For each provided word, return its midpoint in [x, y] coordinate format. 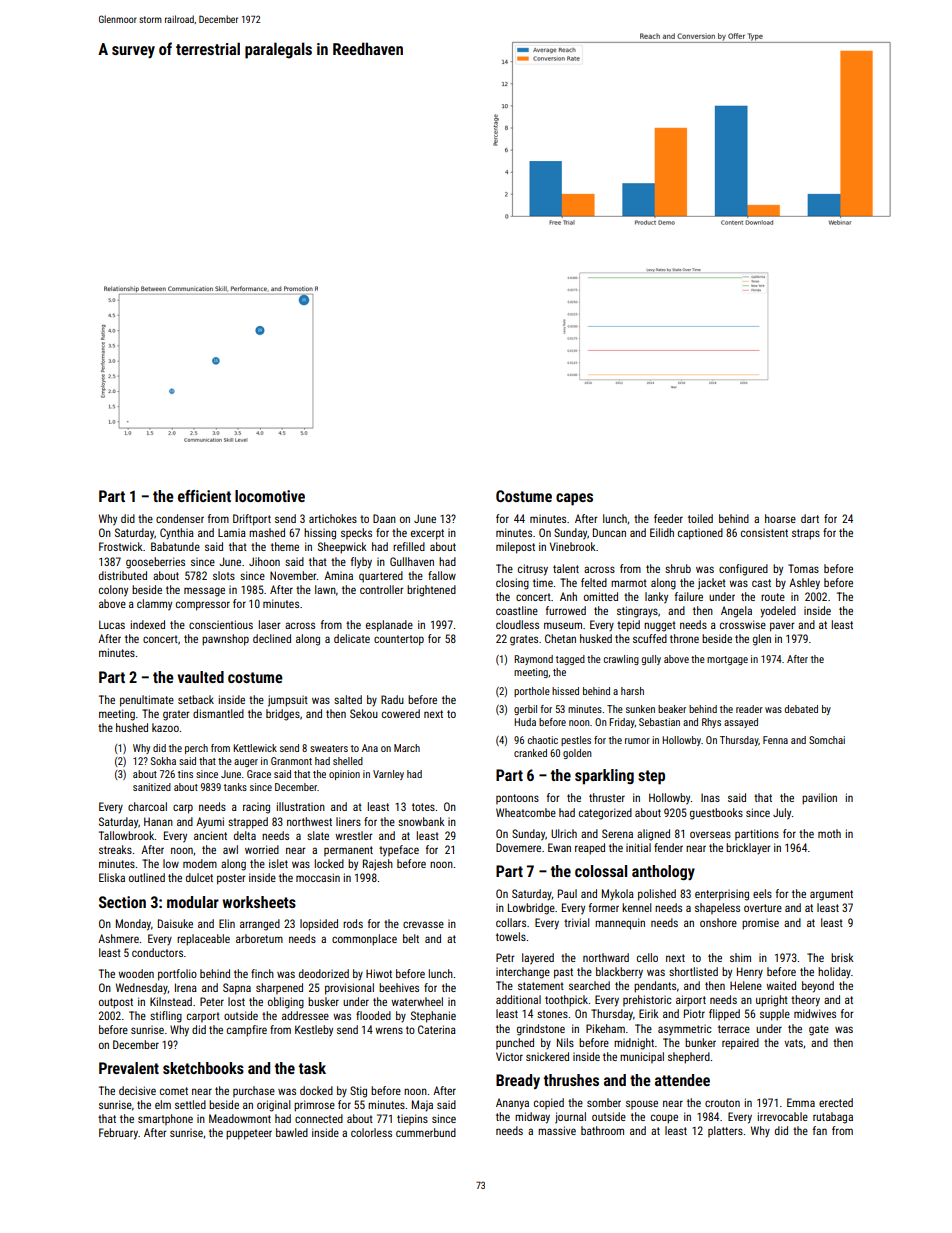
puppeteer [249, 1134]
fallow [442, 575]
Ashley [804, 584]
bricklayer [748, 848]
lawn [325, 589]
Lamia [232, 532]
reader [749, 709]
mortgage [727, 660]
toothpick [566, 1001]
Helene [746, 985]
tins [185, 774]
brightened [431, 591]
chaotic [543, 740]
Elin [227, 923]
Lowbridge [531, 909]
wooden [136, 973]
